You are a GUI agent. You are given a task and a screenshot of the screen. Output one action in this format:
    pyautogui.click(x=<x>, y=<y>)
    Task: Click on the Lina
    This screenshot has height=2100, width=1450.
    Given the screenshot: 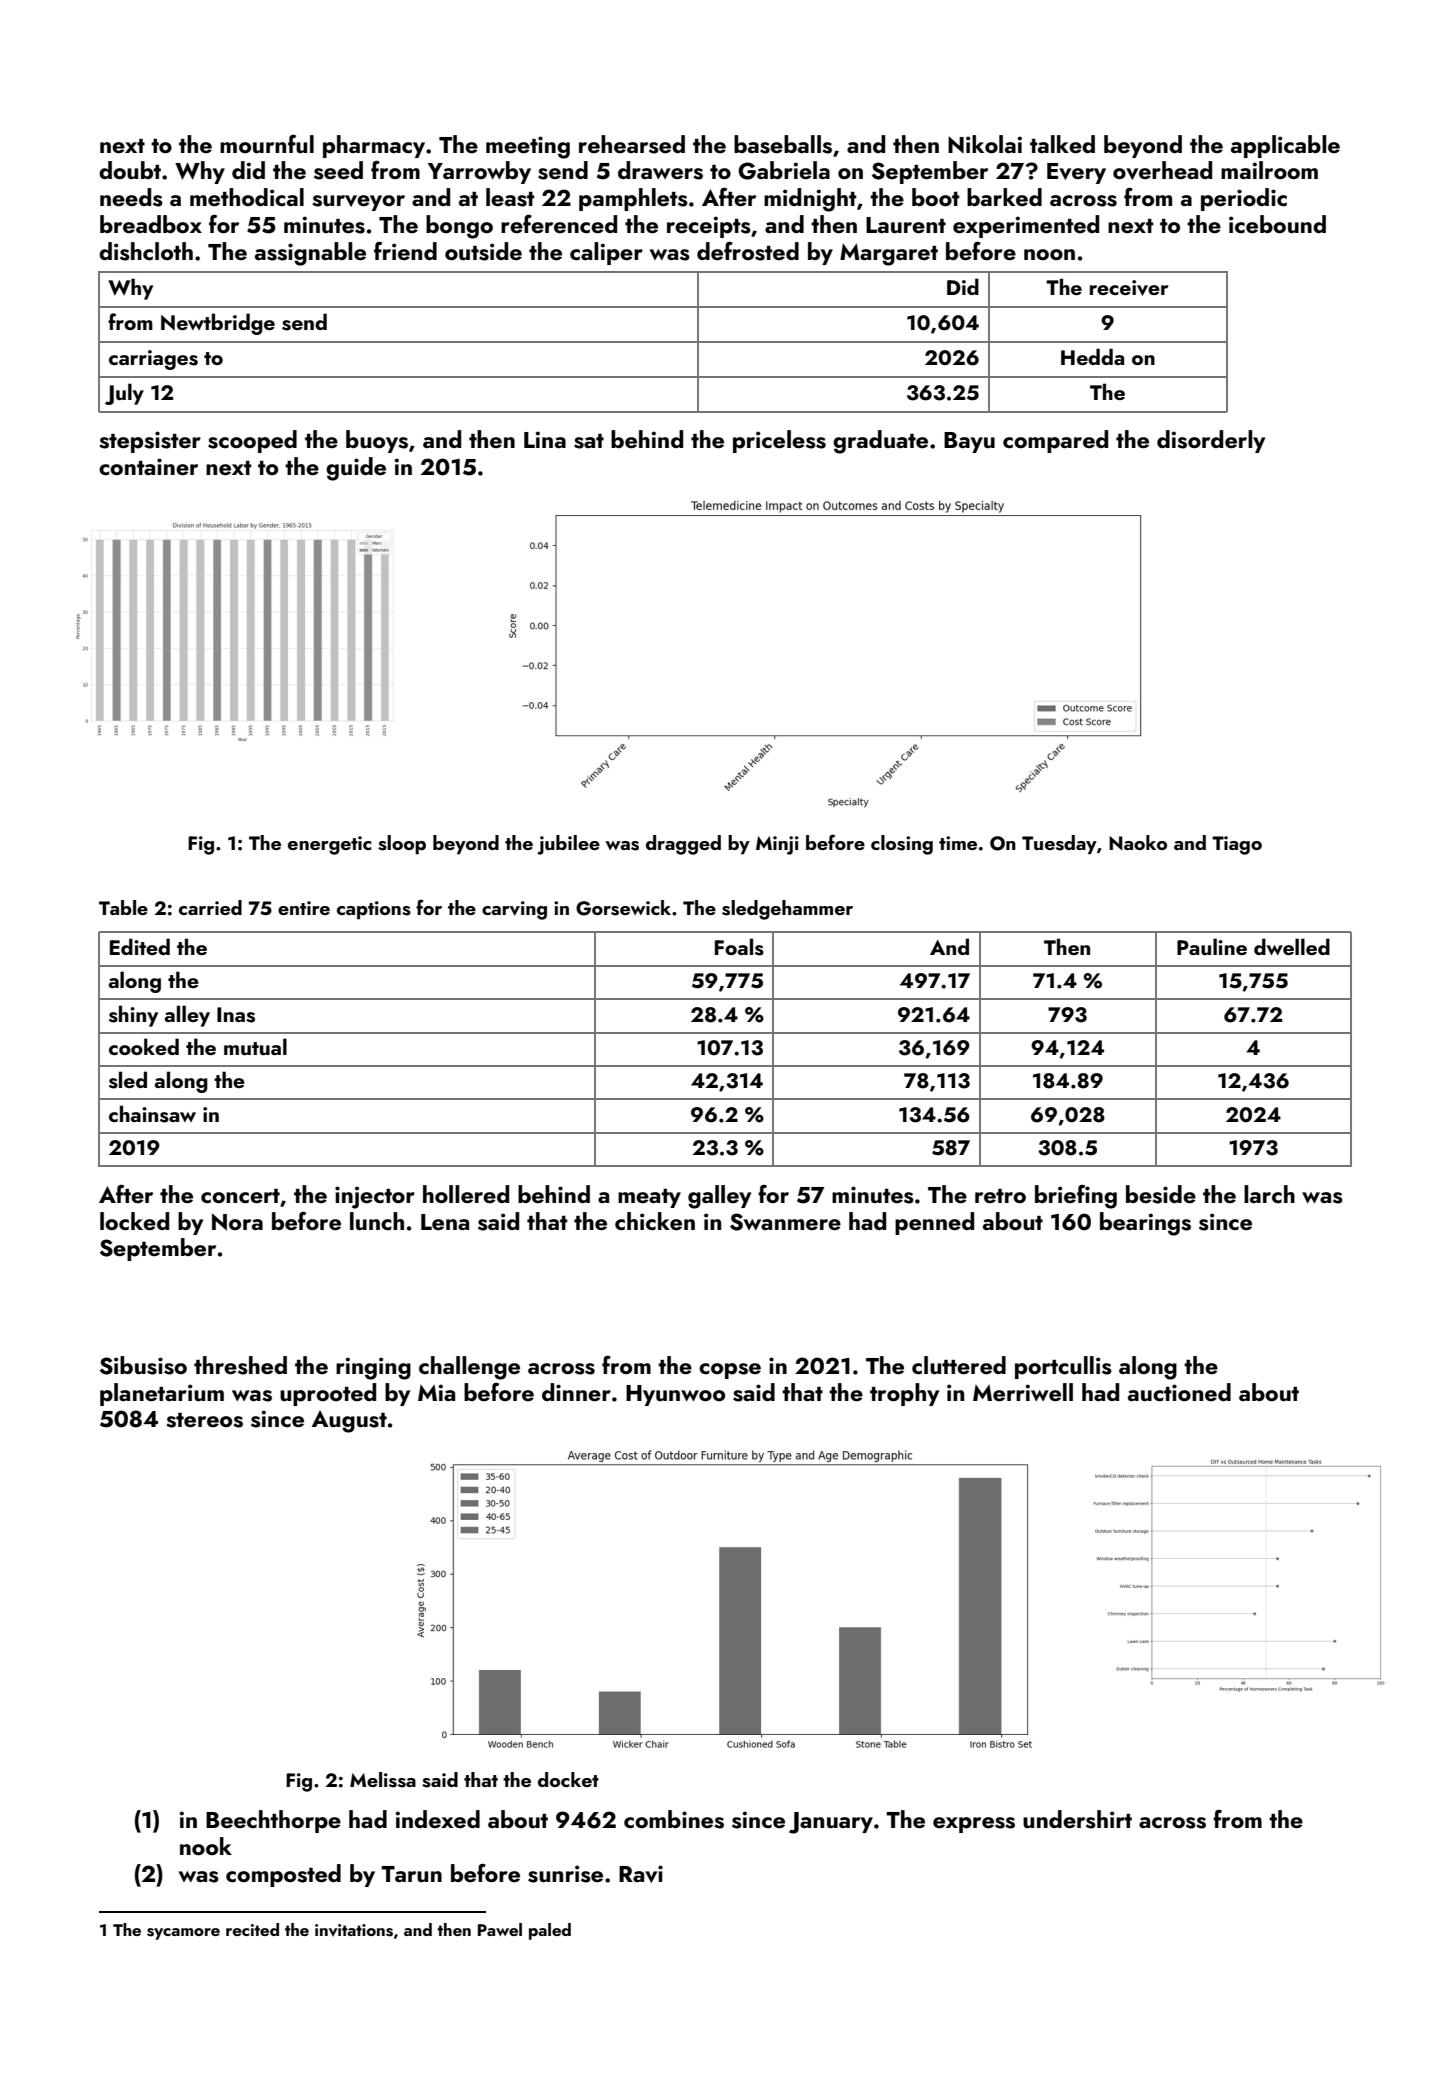 What is the action you would take?
    pyautogui.click(x=545, y=439)
